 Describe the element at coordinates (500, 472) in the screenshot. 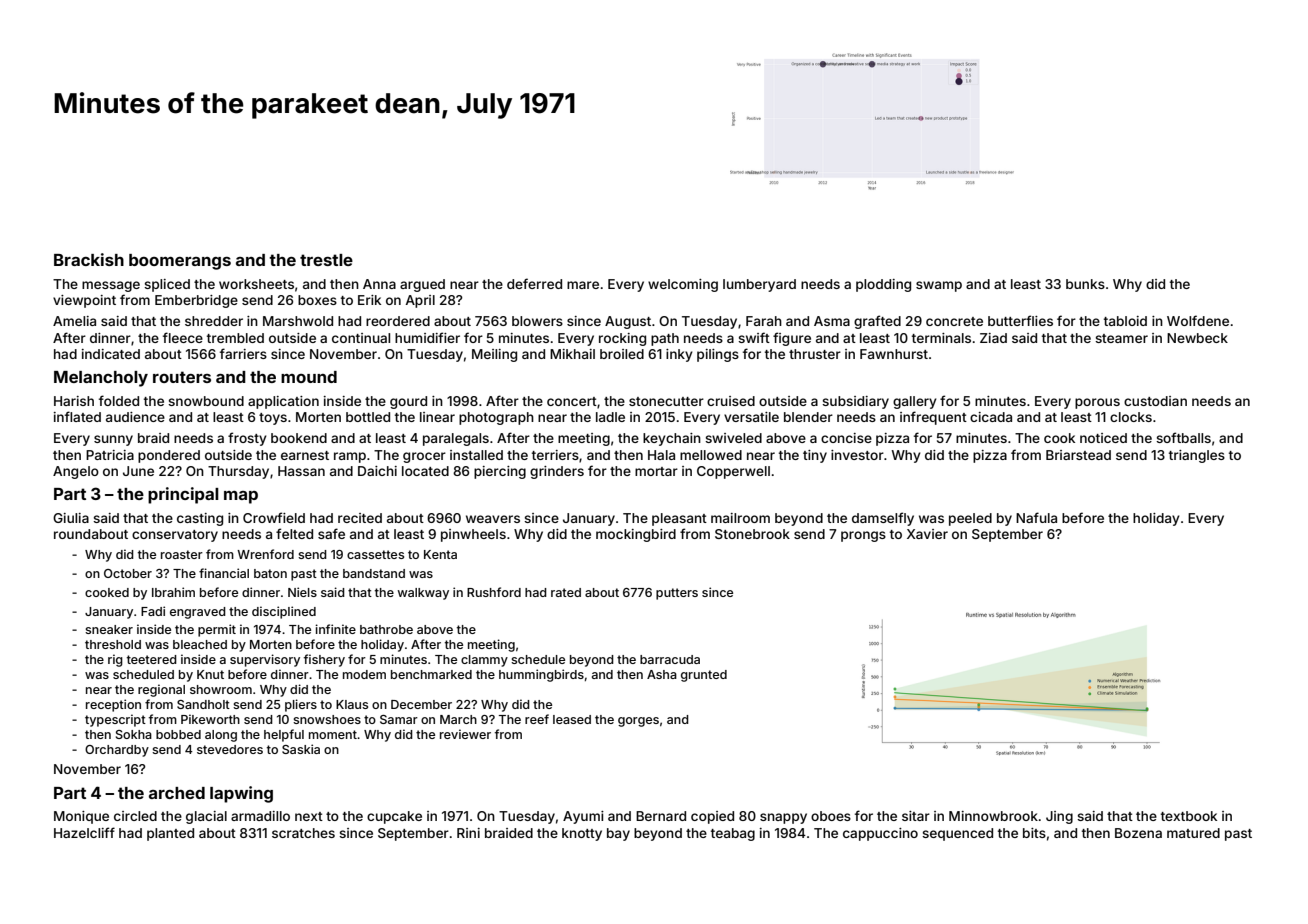

I see `piercing` at that location.
